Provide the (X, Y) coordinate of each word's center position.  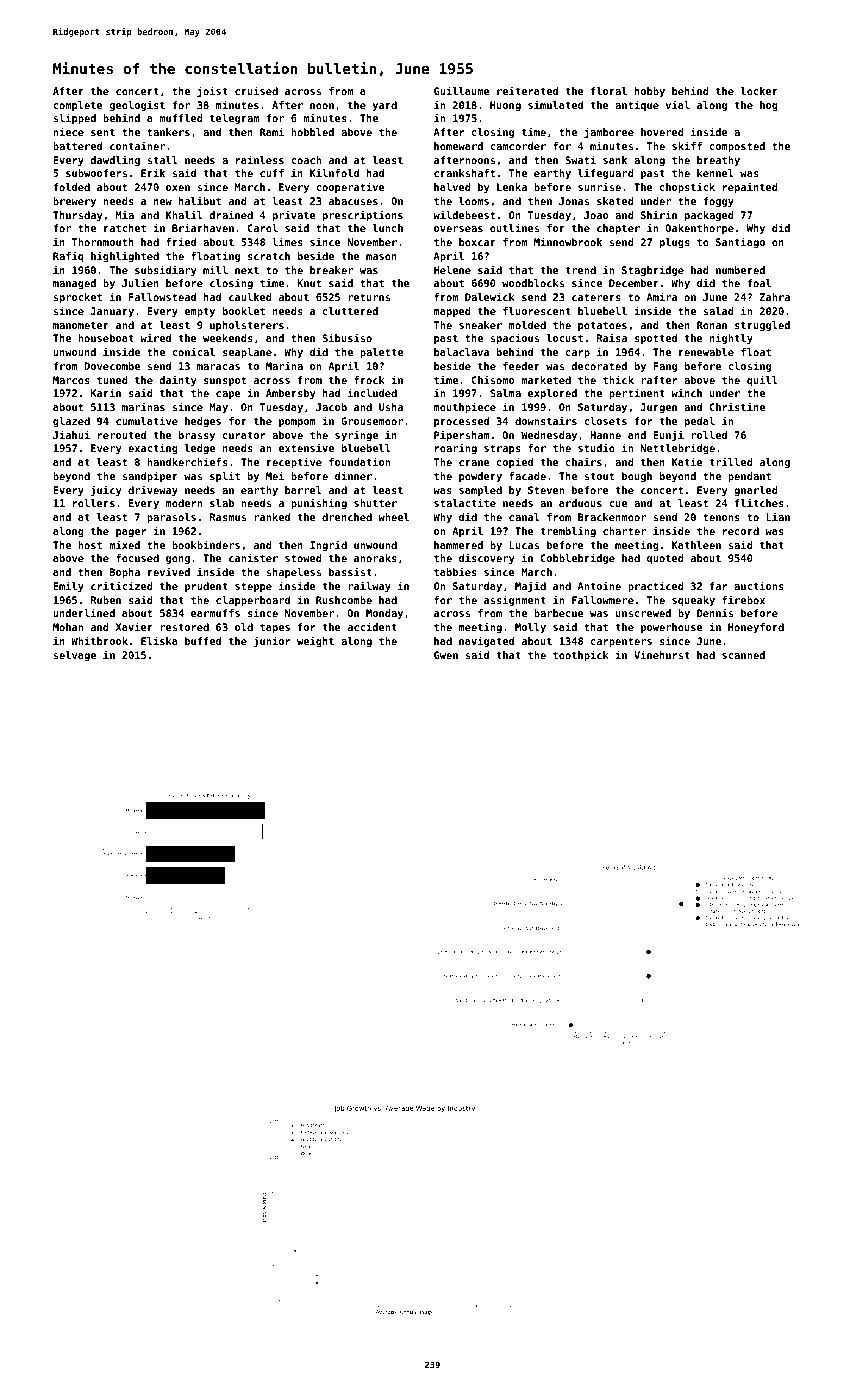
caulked (250, 297)
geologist (137, 105)
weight (315, 641)
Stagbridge (653, 270)
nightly (731, 338)
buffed (203, 641)
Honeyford (756, 628)
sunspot (225, 381)
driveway (153, 490)
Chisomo (493, 379)
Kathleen (696, 545)
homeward (458, 146)
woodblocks (533, 283)
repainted (750, 187)
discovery (486, 558)
